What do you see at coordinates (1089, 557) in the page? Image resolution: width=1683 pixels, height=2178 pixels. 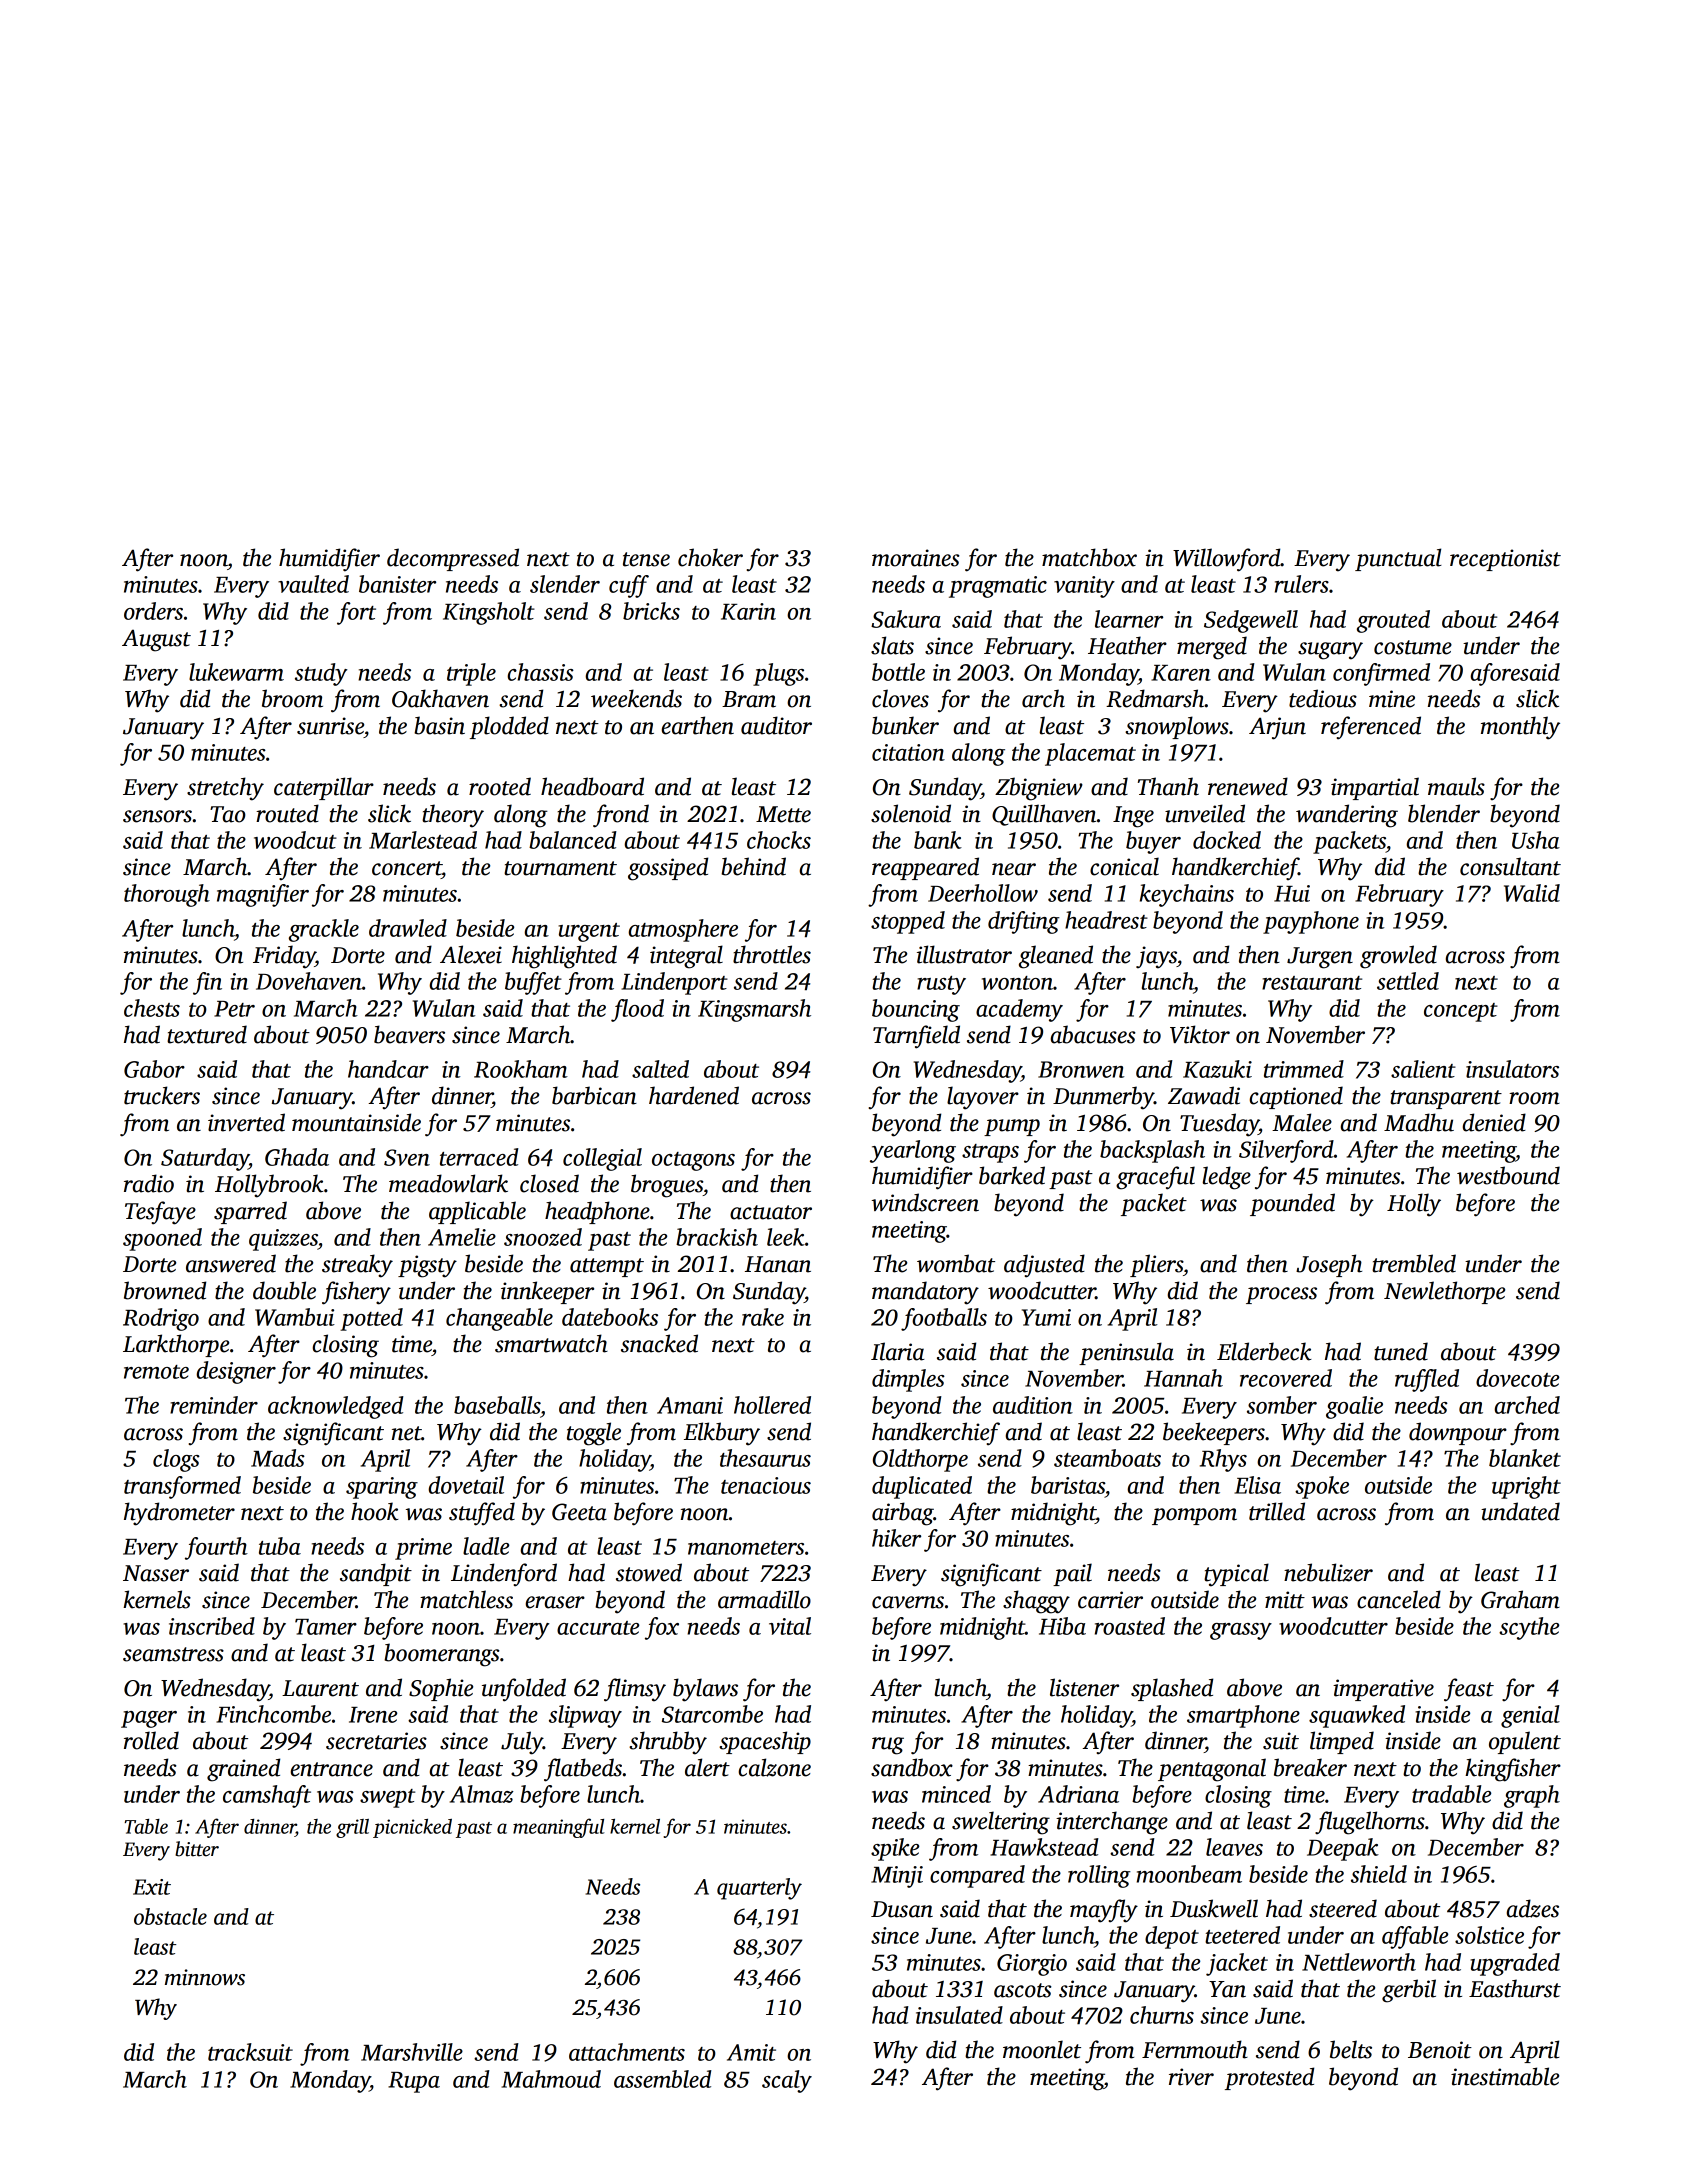 I see `matchbox` at bounding box center [1089, 557].
